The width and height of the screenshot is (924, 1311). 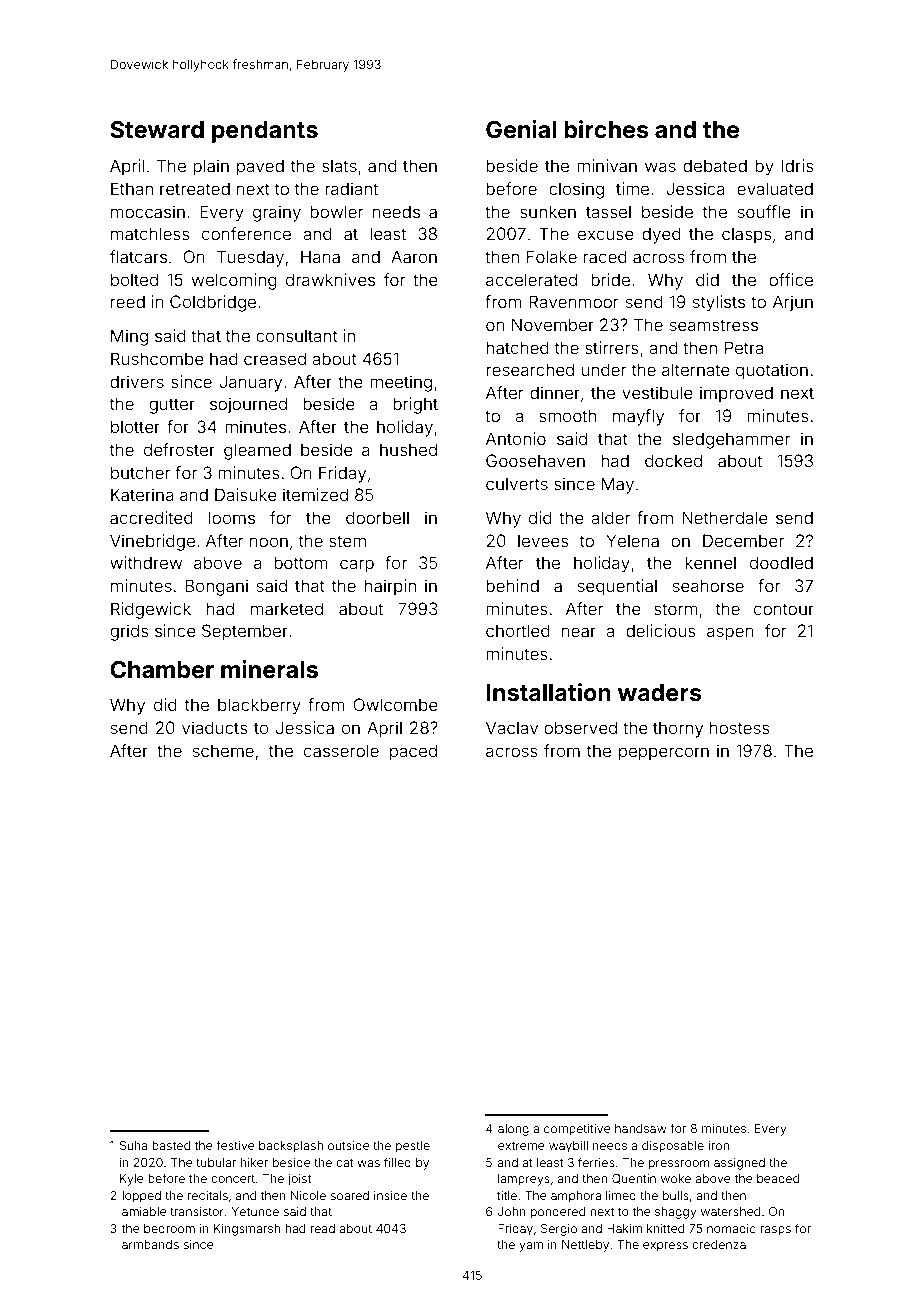 What do you see at coordinates (142, 494) in the screenshot?
I see `Katerina` at bounding box center [142, 494].
